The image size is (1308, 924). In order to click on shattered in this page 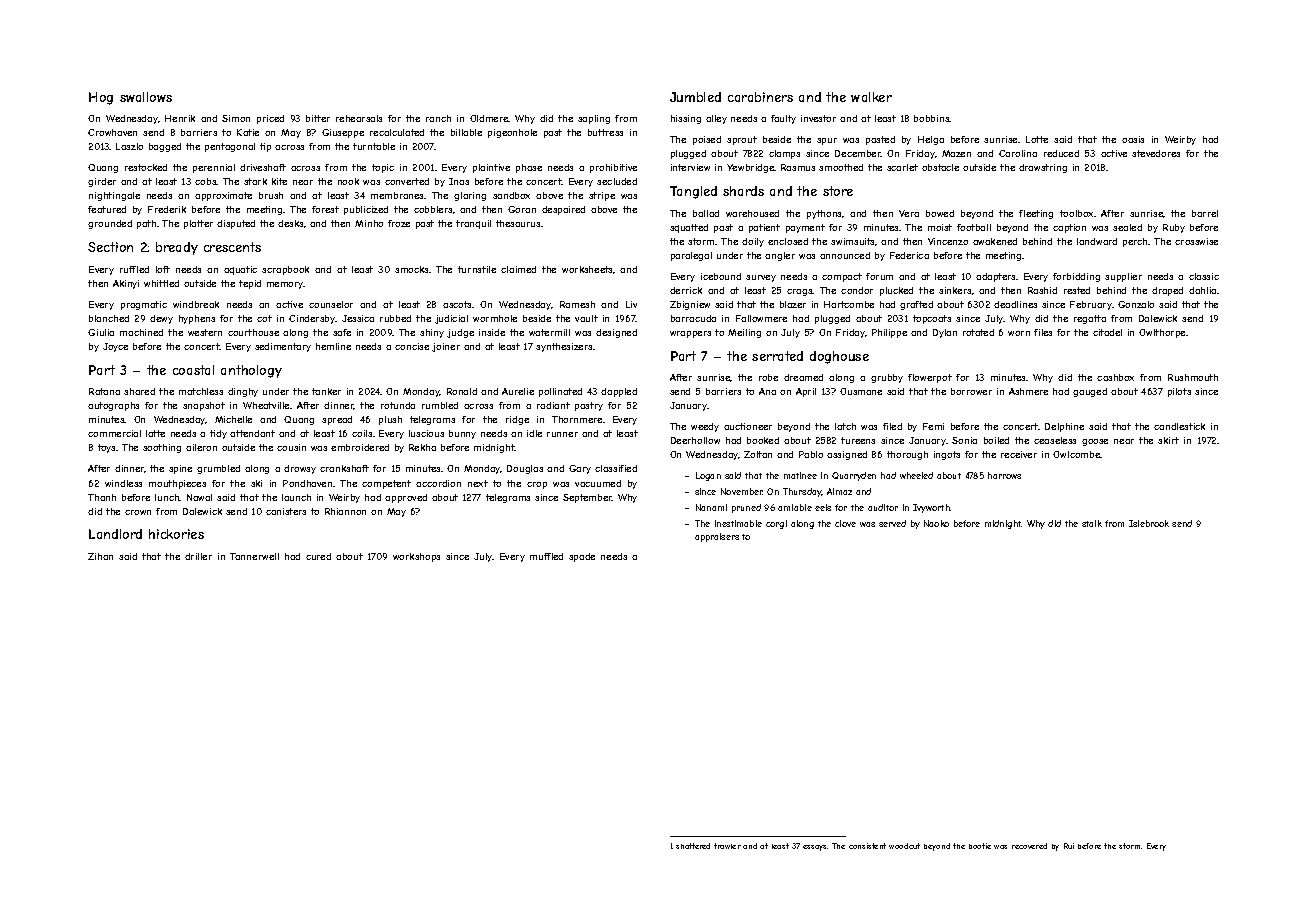, I will do `click(693, 846)`.
